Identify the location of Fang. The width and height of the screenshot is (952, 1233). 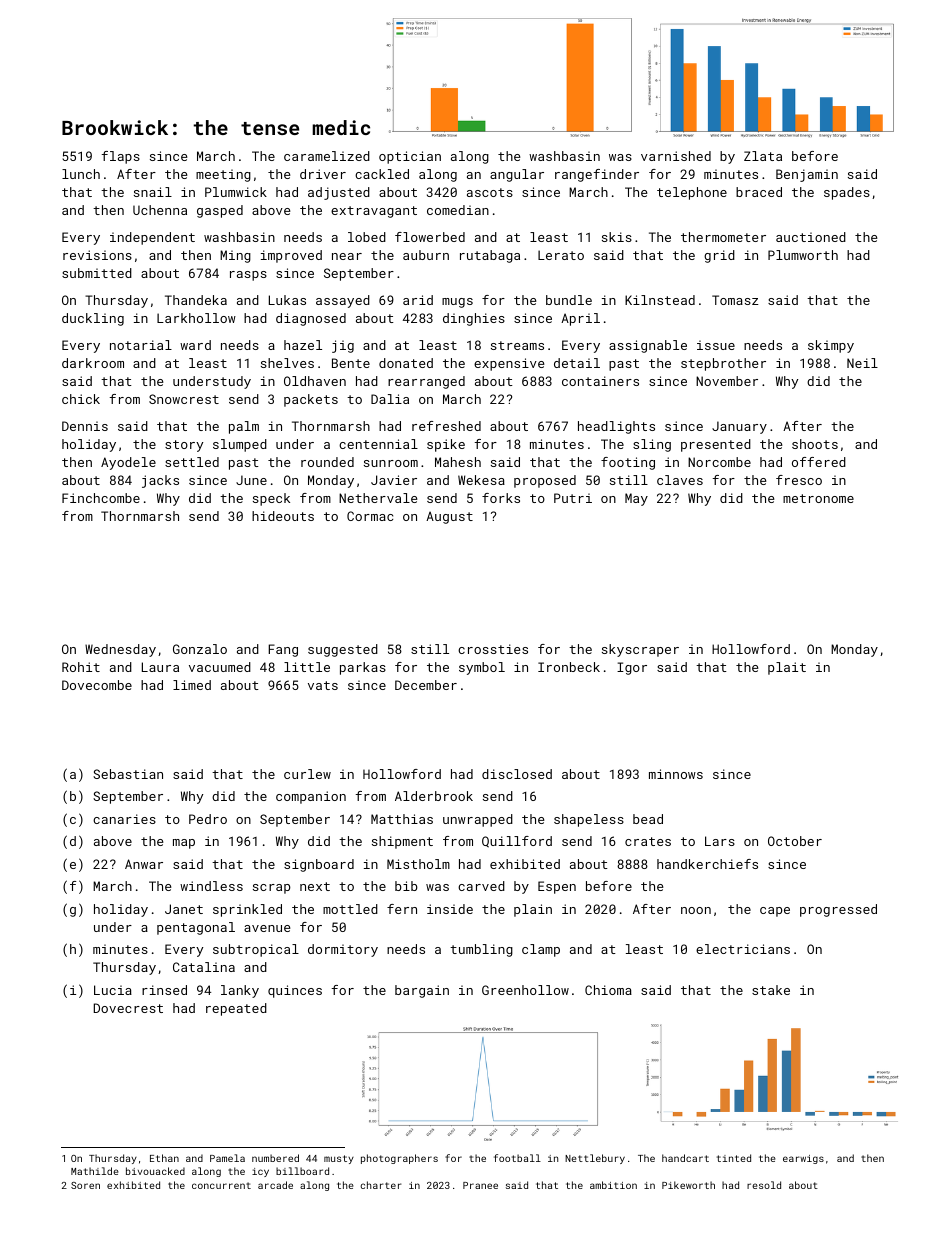
(283, 650).
